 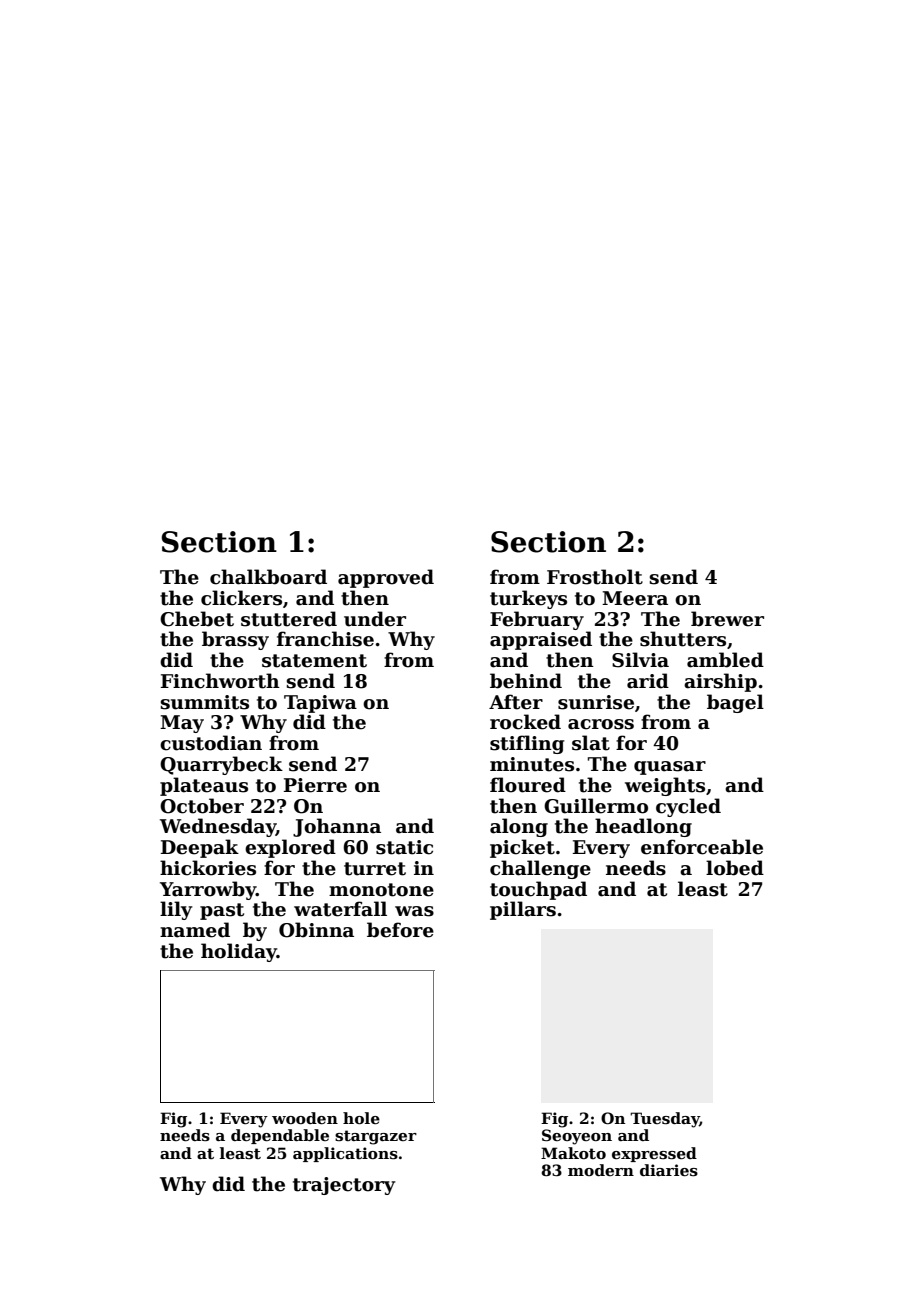 I want to click on challenge, so click(x=540, y=869).
